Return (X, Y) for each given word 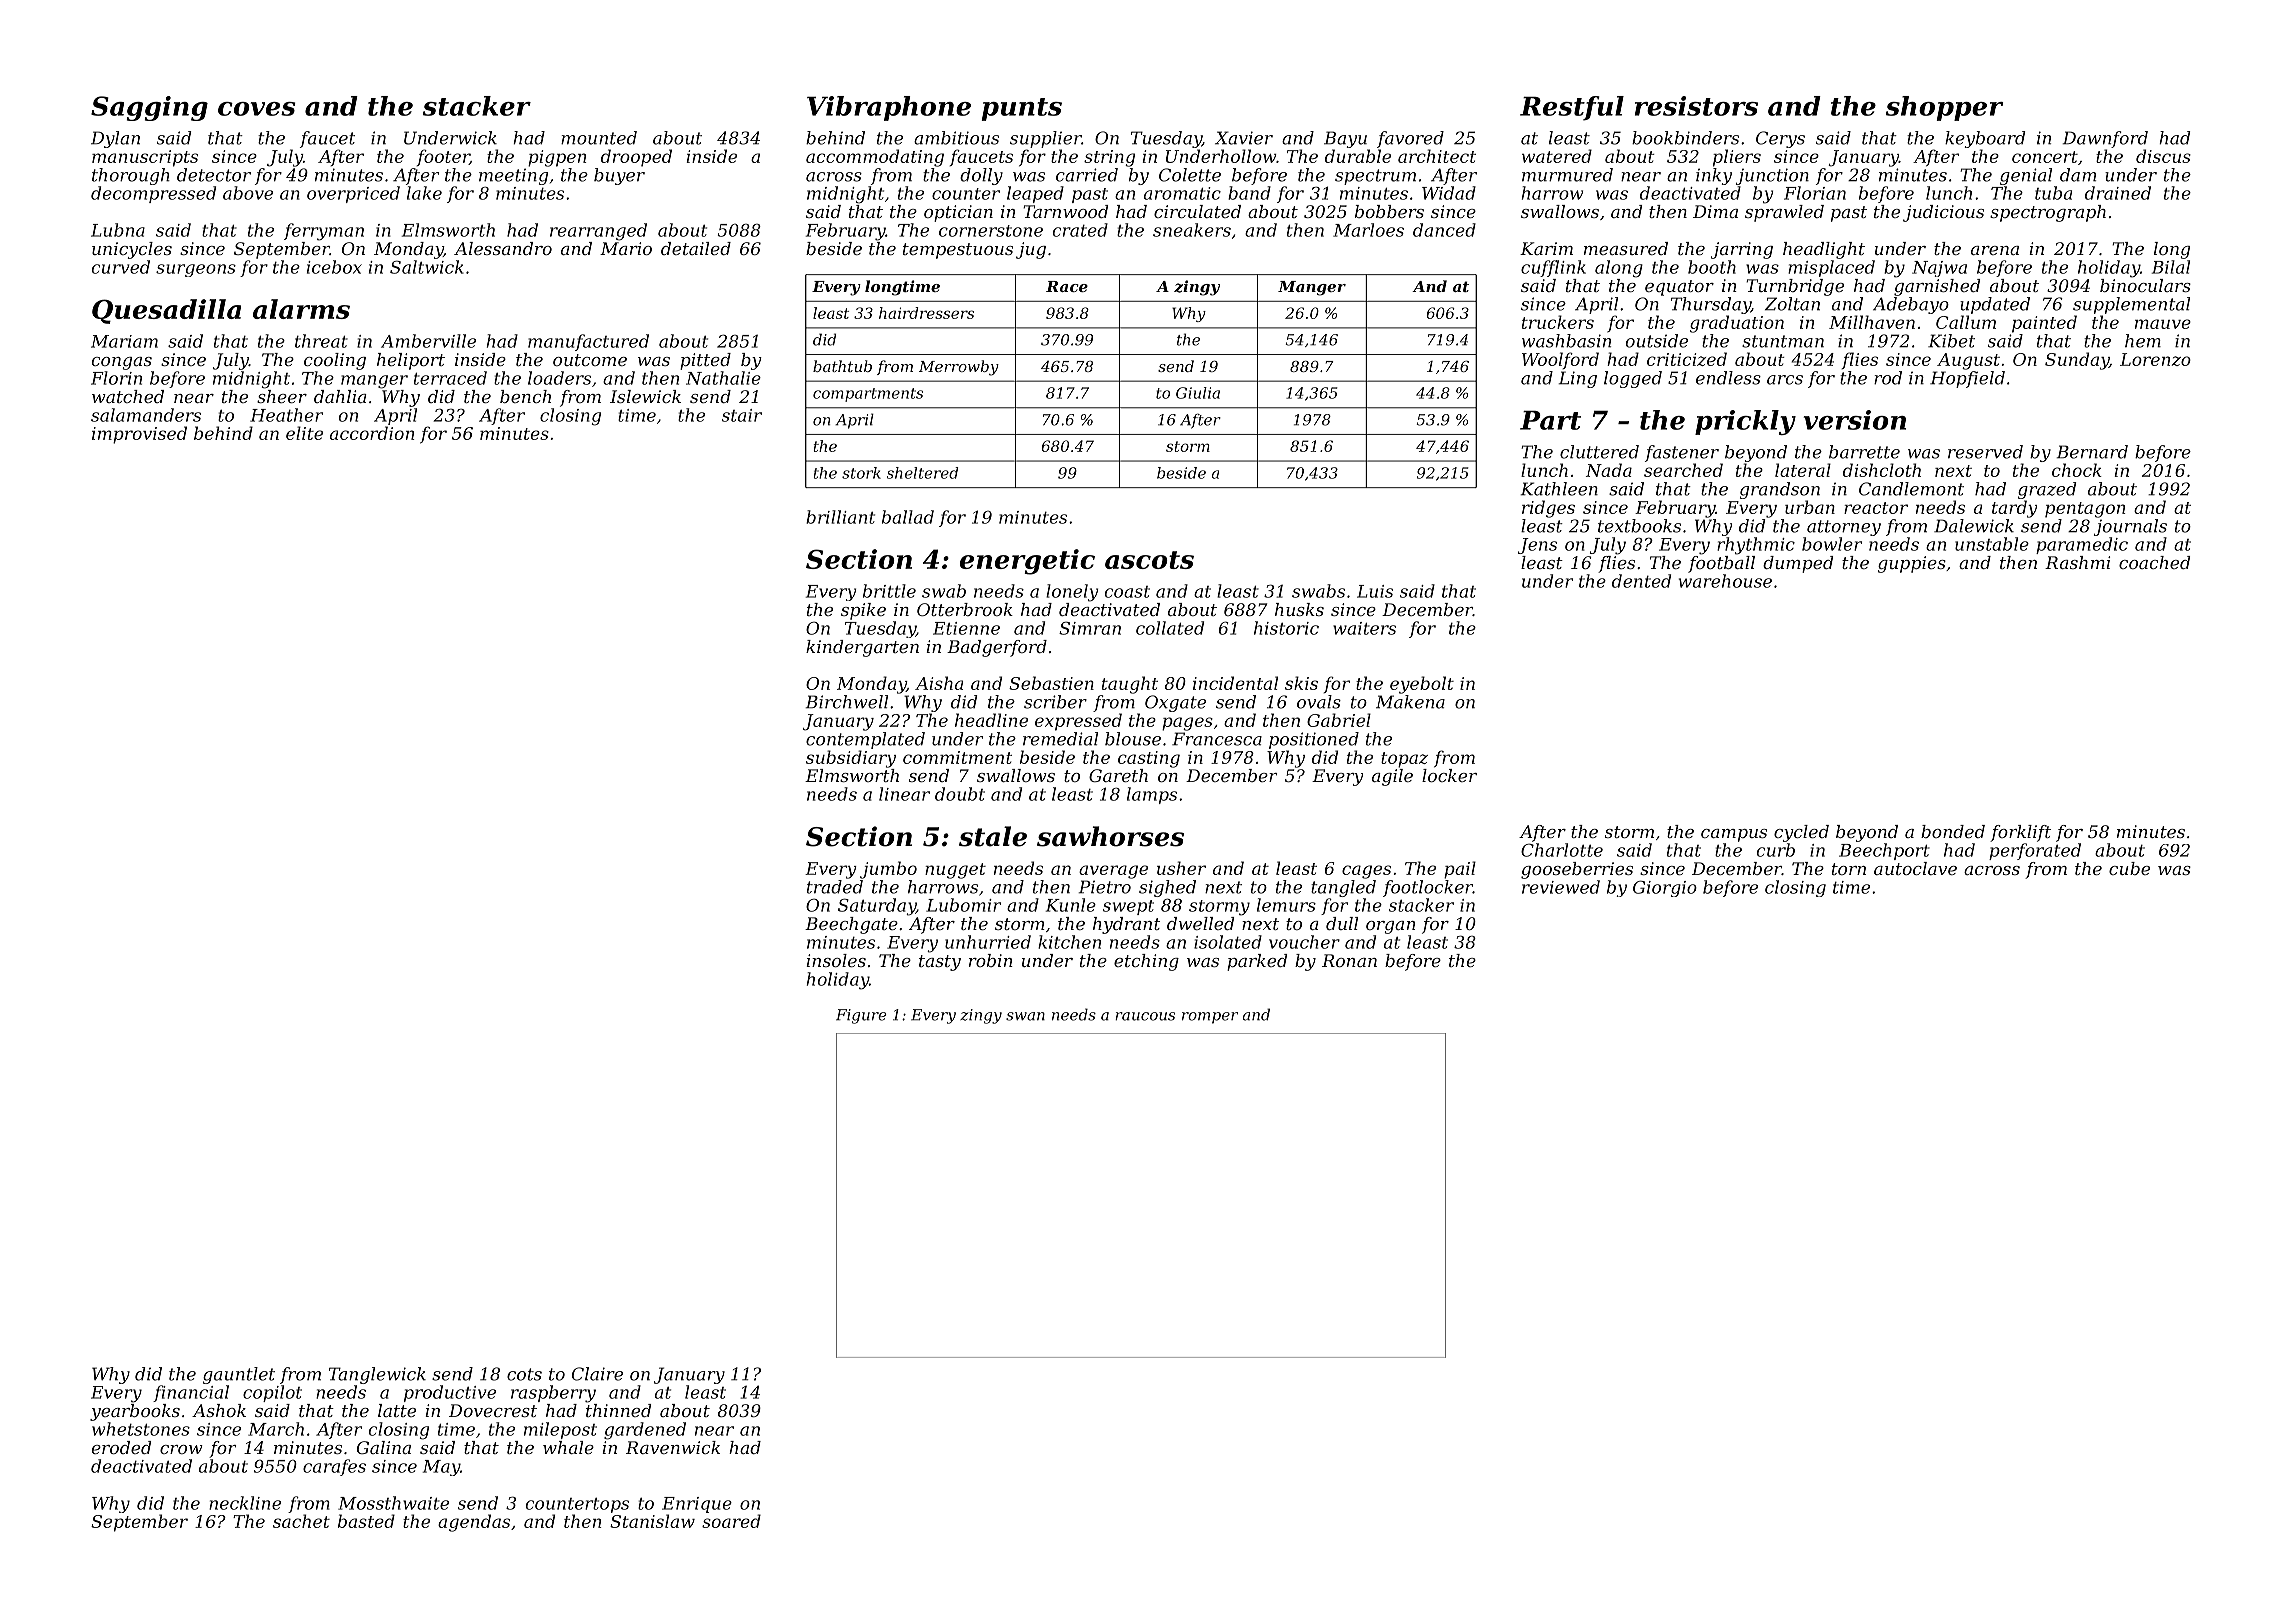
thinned (618, 1410)
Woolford (1560, 360)
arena (1995, 250)
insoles (836, 960)
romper (1210, 1018)
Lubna (118, 230)
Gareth (1118, 775)
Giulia (1198, 393)
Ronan (1349, 960)
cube (2129, 868)
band (1249, 193)
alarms (301, 309)
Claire (597, 1374)
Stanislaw (652, 1521)
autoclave (1915, 868)
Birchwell (846, 702)
